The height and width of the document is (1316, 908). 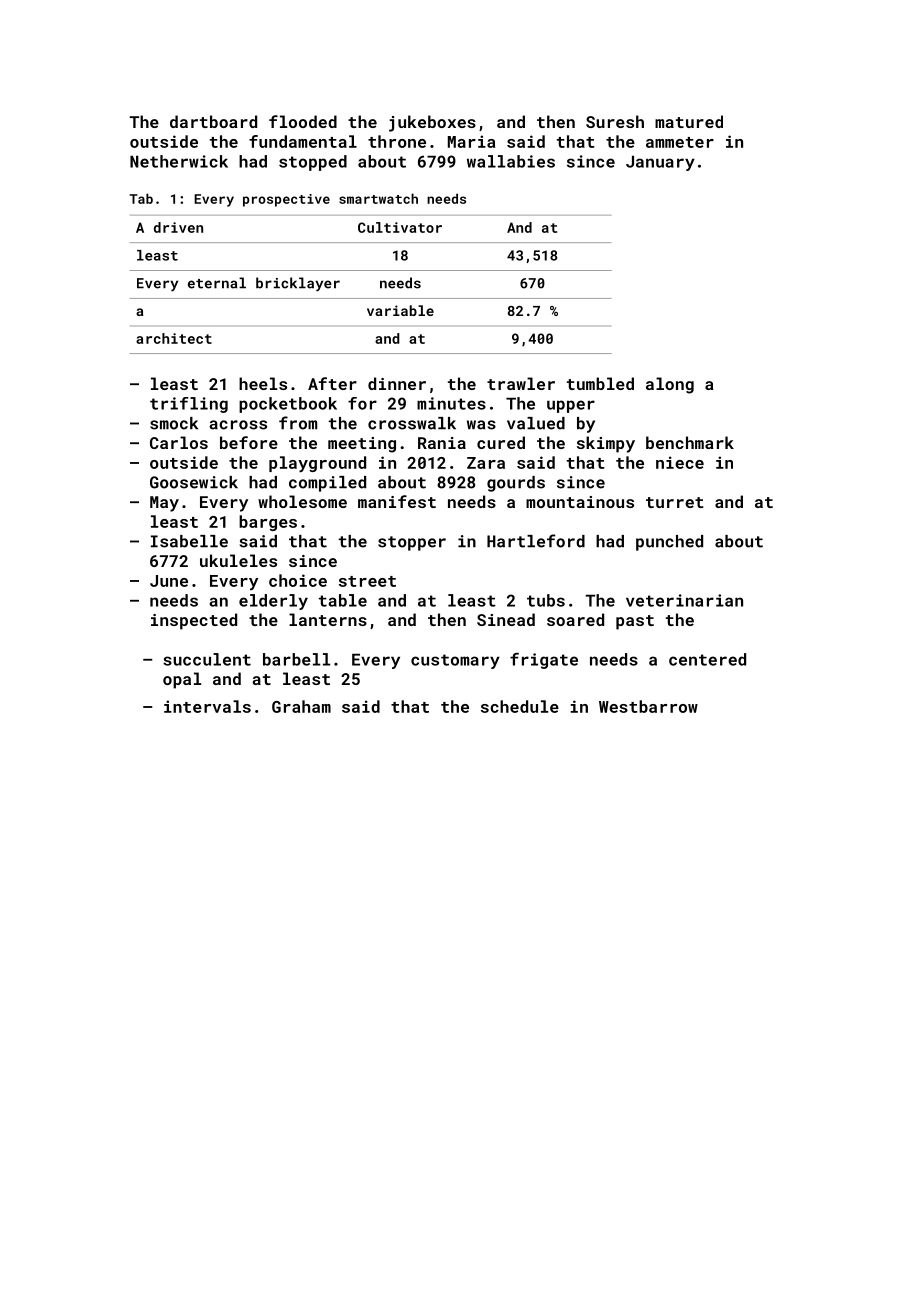 What do you see at coordinates (689, 121) in the document?
I see `matured` at bounding box center [689, 121].
